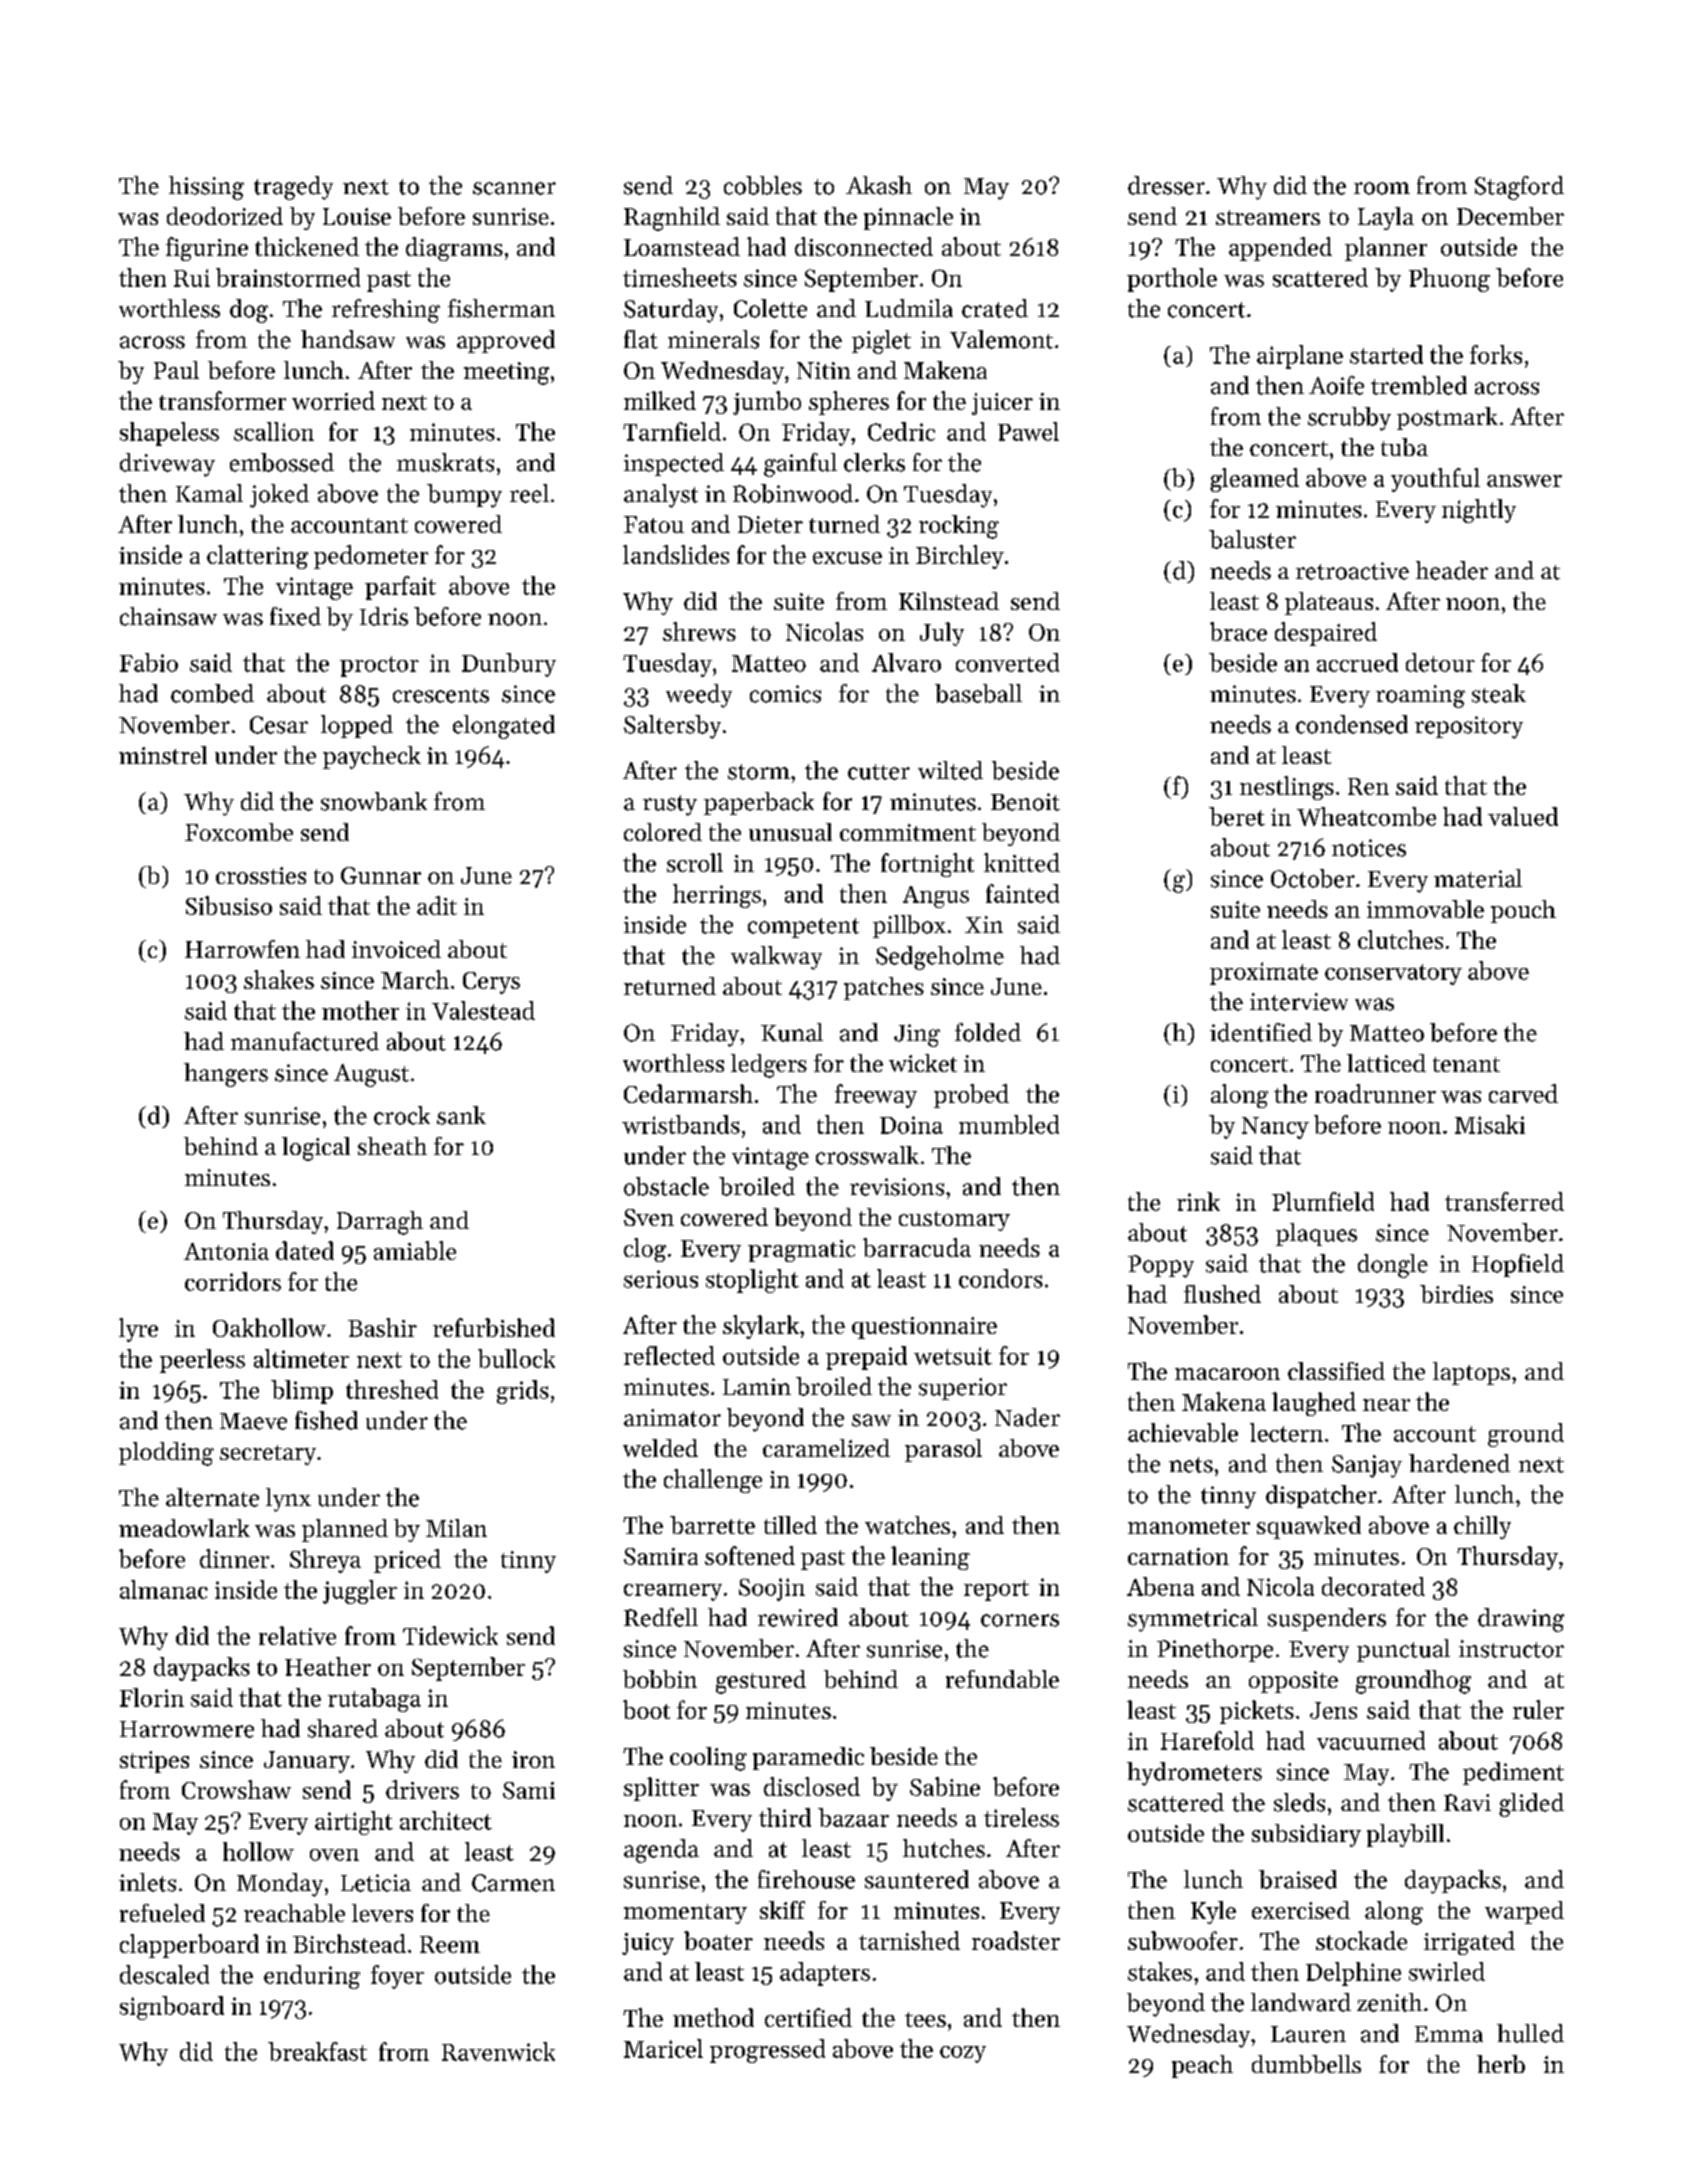  I want to click on carnation, so click(1178, 1556).
